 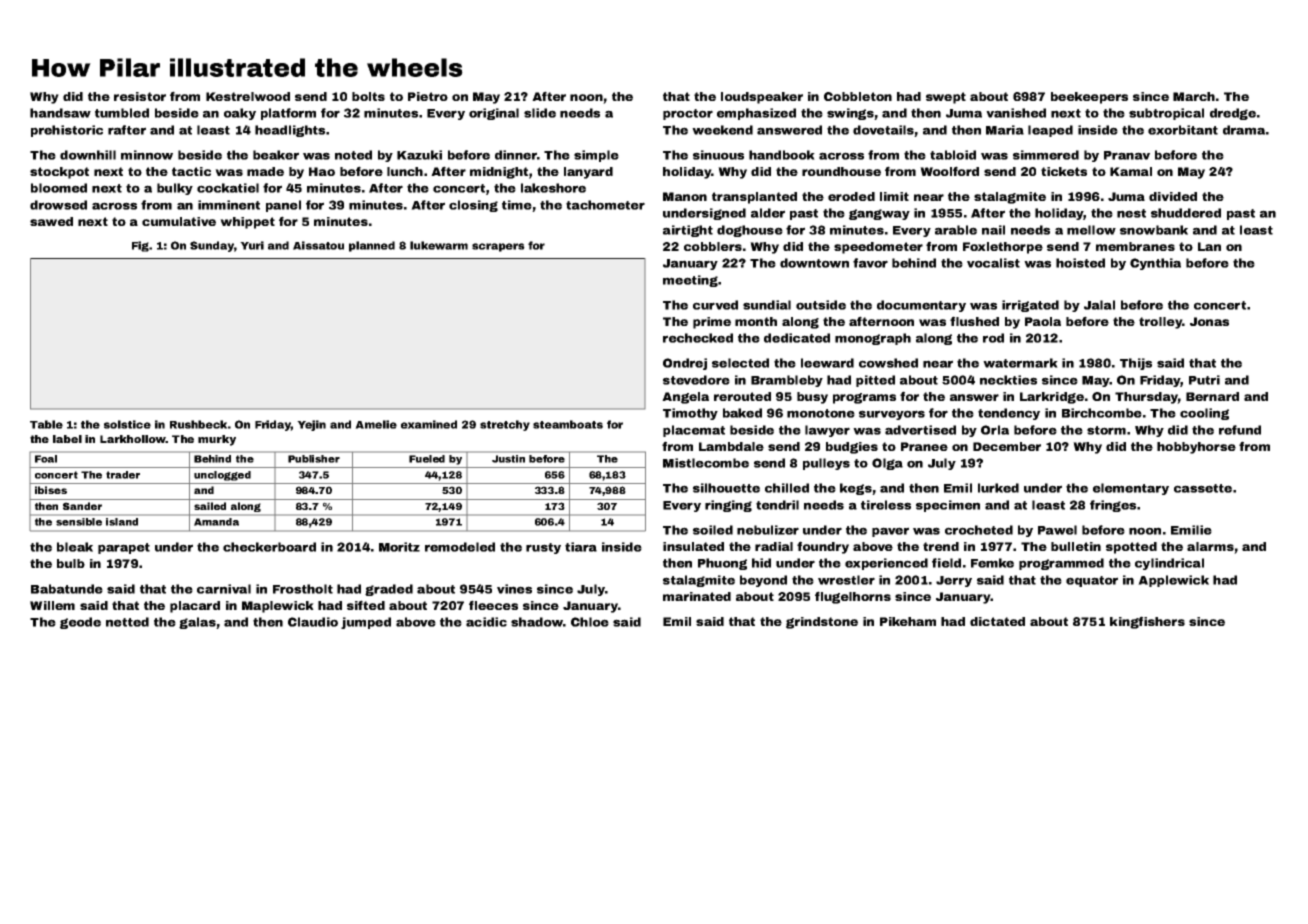 I want to click on hoisted, so click(x=1080, y=263).
